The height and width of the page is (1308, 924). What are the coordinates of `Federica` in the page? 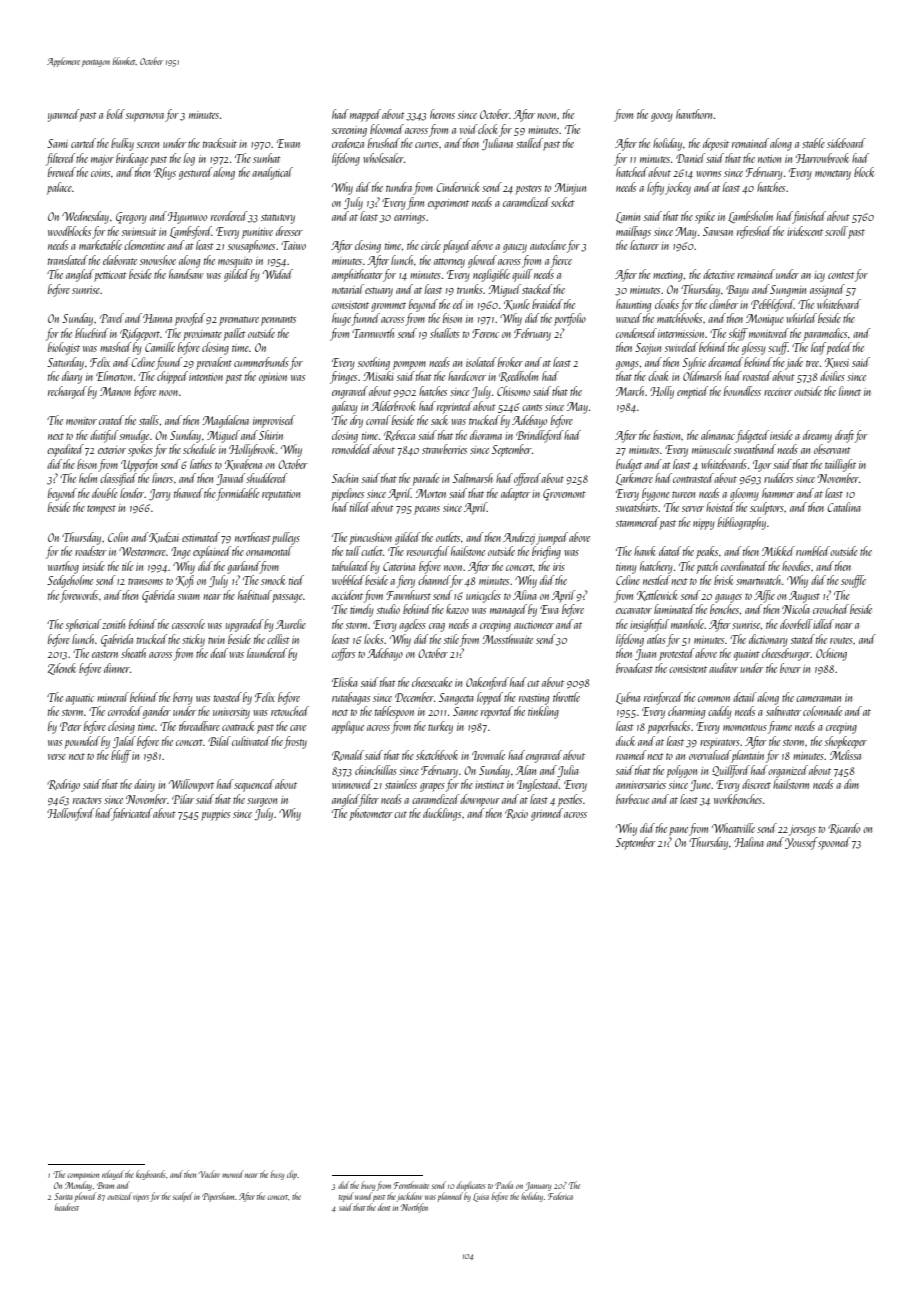 It's located at (560, 1196).
